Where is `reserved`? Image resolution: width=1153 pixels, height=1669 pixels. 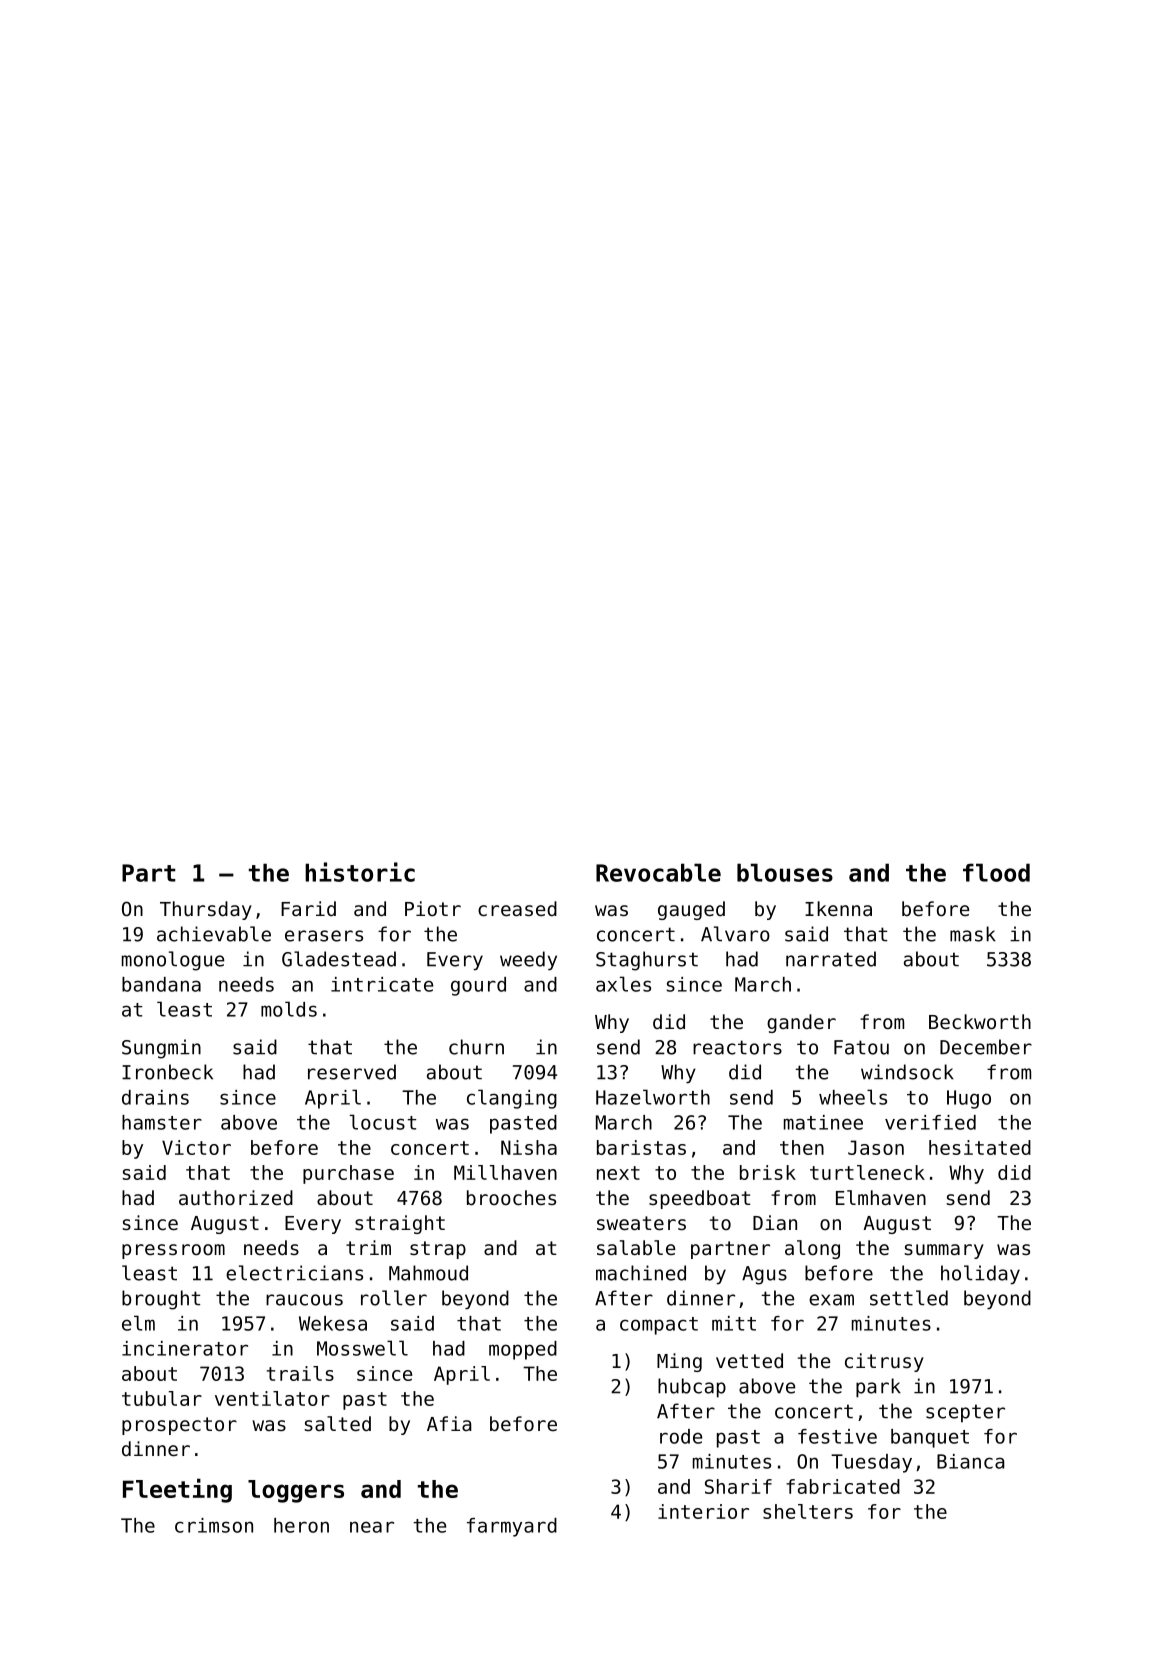
reserved is located at coordinates (352, 1072).
